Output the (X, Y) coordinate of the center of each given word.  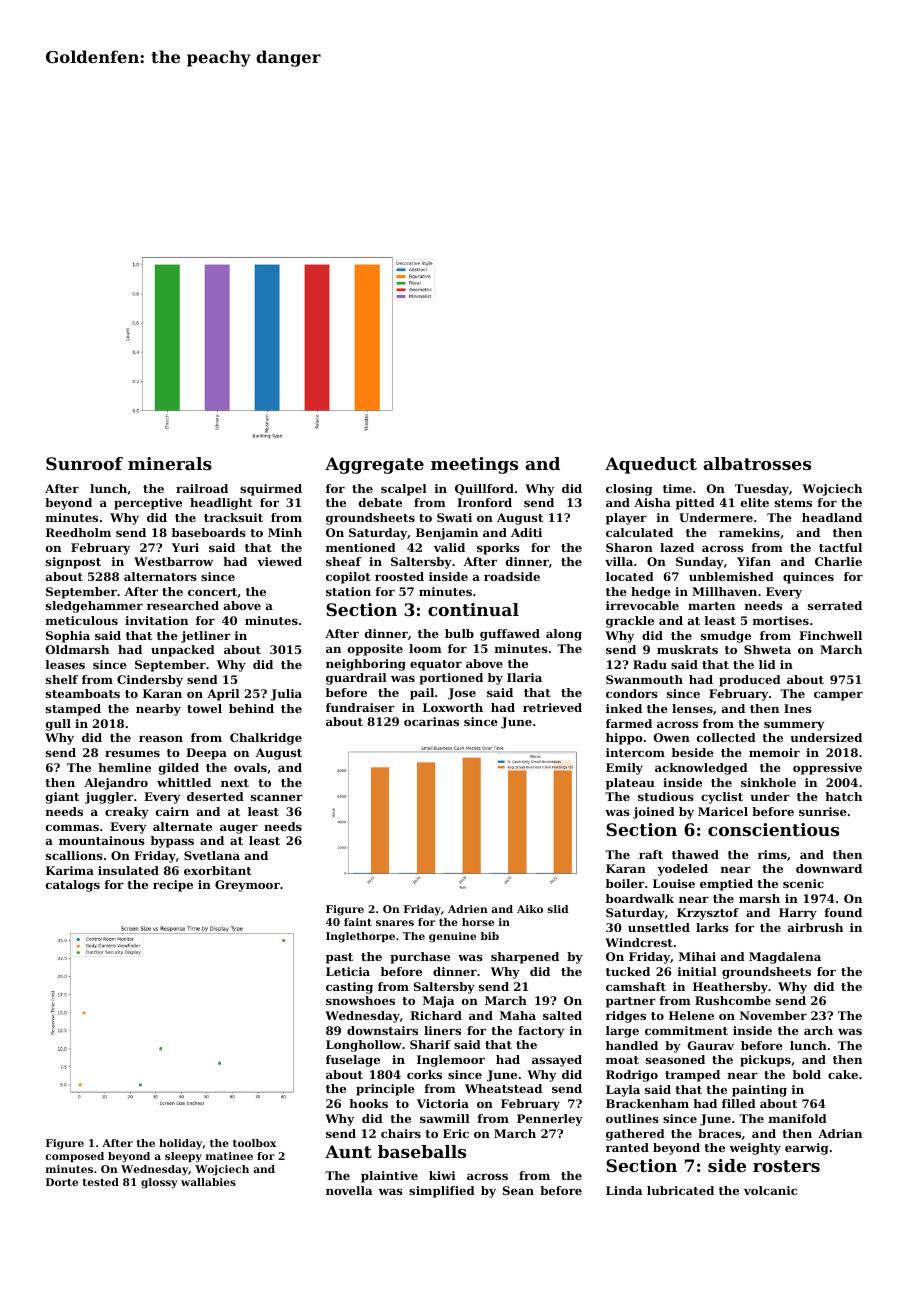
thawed (695, 854)
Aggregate (374, 465)
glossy (159, 1183)
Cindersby (150, 681)
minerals (170, 463)
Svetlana (212, 855)
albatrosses (757, 463)
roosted (399, 576)
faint (358, 922)
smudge (726, 637)
